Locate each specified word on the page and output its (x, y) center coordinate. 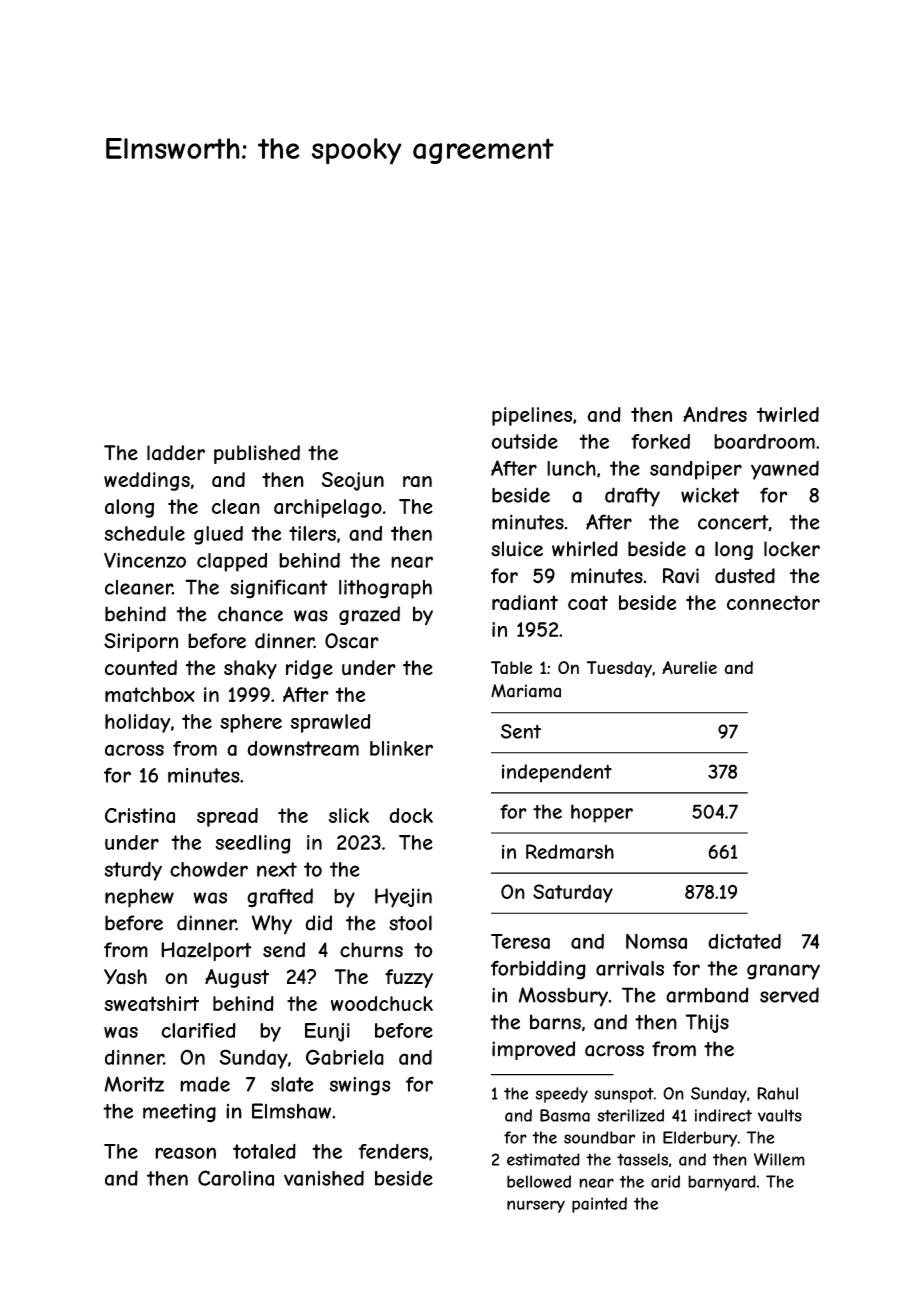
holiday (137, 723)
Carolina (236, 1178)
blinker (401, 748)
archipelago (328, 508)
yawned (785, 470)
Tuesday (619, 669)
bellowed (539, 1181)
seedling (253, 844)
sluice (517, 549)
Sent (521, 731)
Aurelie (689, 668)
